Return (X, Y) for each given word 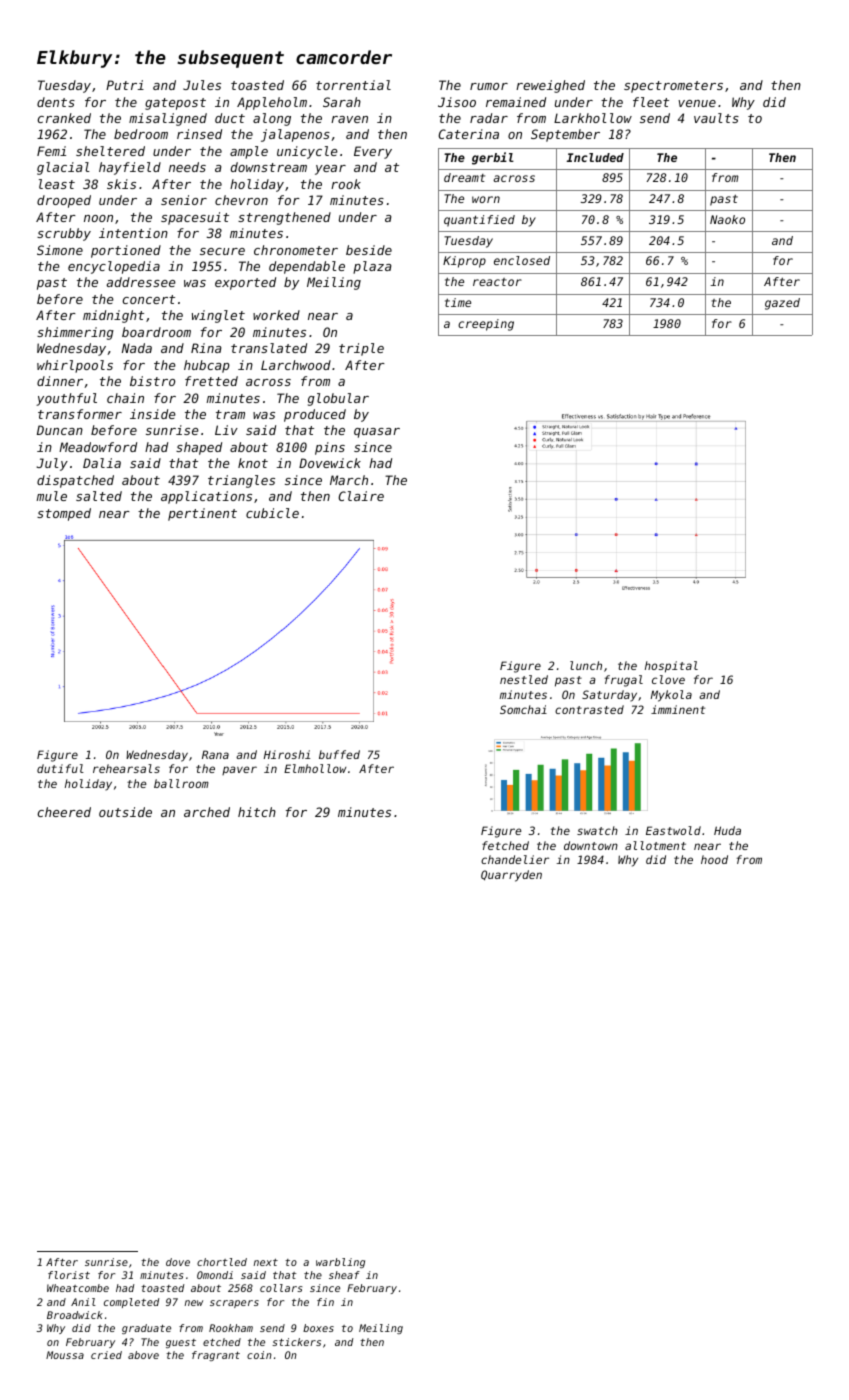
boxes (318, 1328)
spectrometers (673, 87)
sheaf (344, 1275)
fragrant (216, 1356)
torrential (353, 85)
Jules (202, 85)
